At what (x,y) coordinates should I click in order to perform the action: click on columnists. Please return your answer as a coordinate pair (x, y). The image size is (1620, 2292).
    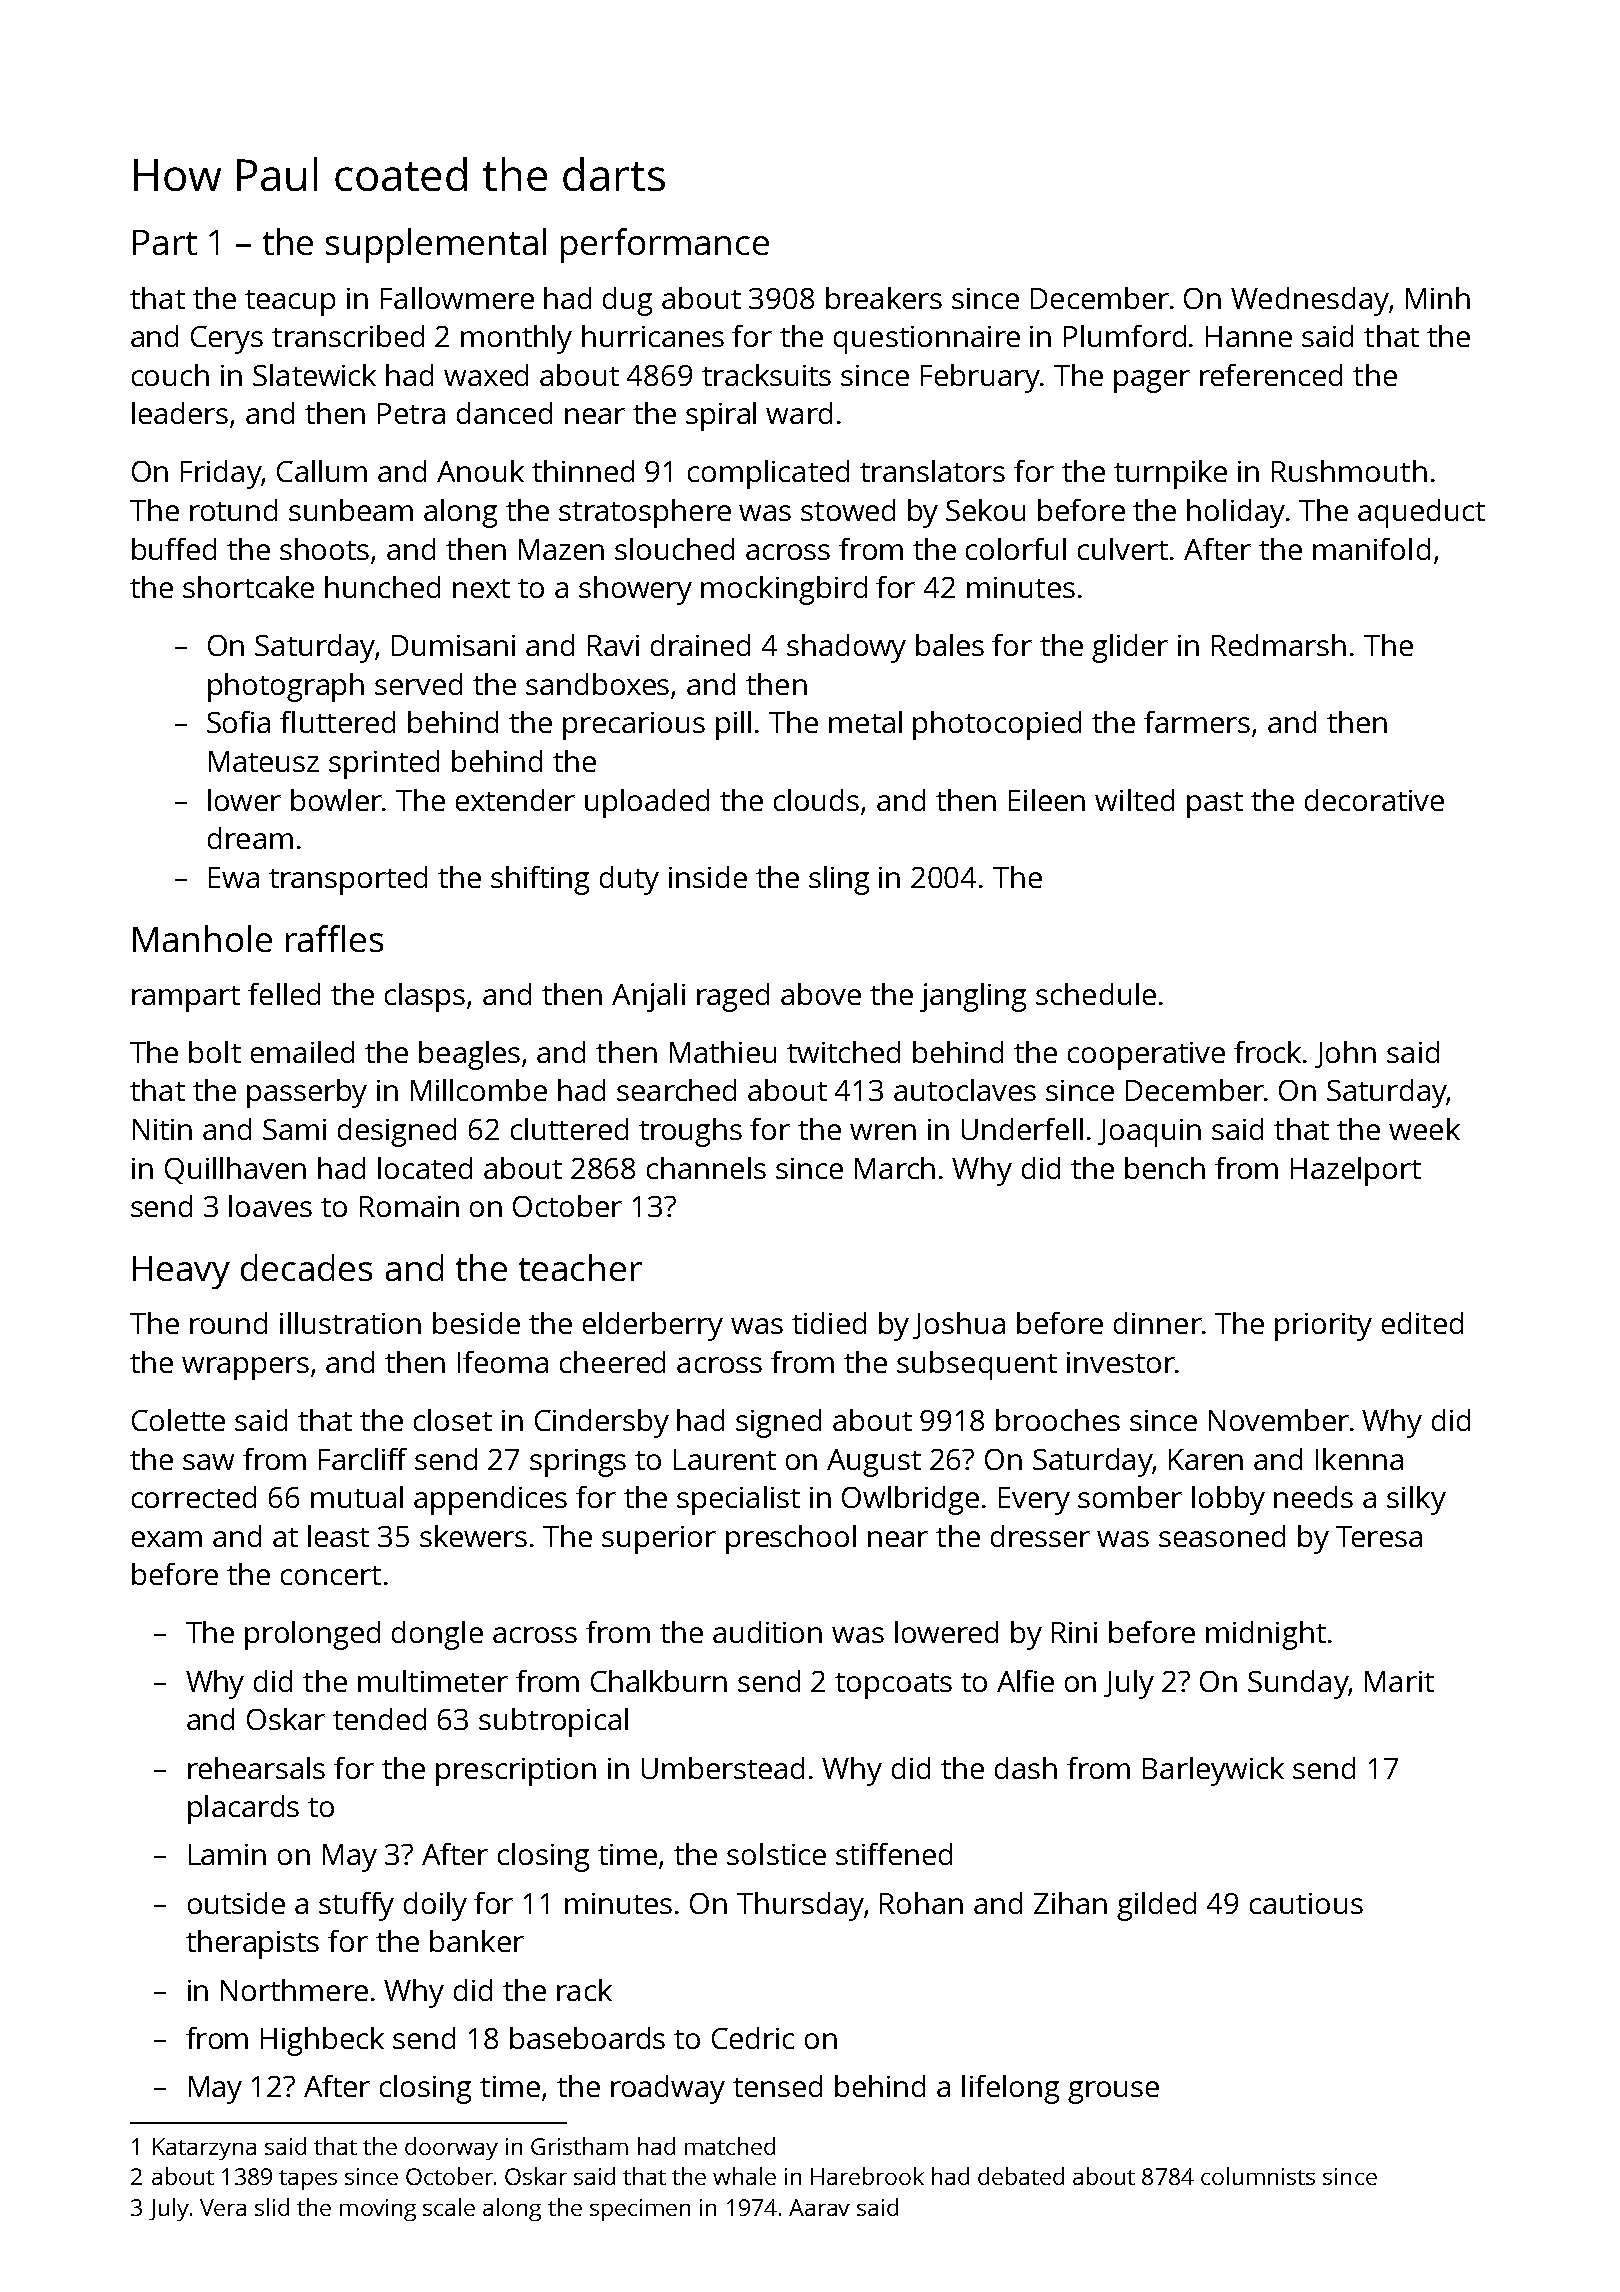
    Looking at the image, I should click on (1258, 2176).
